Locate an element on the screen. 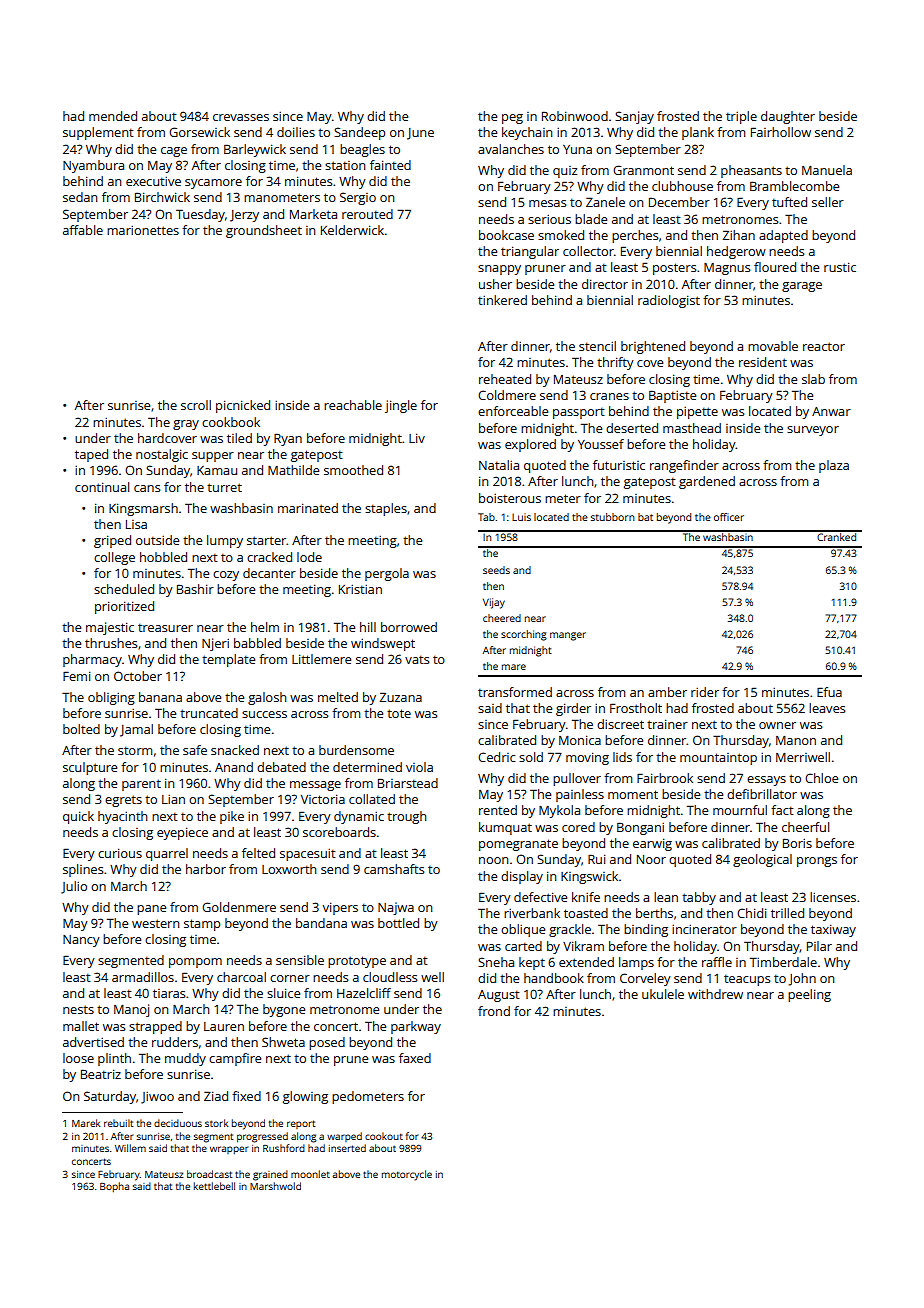 Image resolution: width=924 pixels, height=1308 pixels. motorcycle is located at coordinates (407, 1175).
